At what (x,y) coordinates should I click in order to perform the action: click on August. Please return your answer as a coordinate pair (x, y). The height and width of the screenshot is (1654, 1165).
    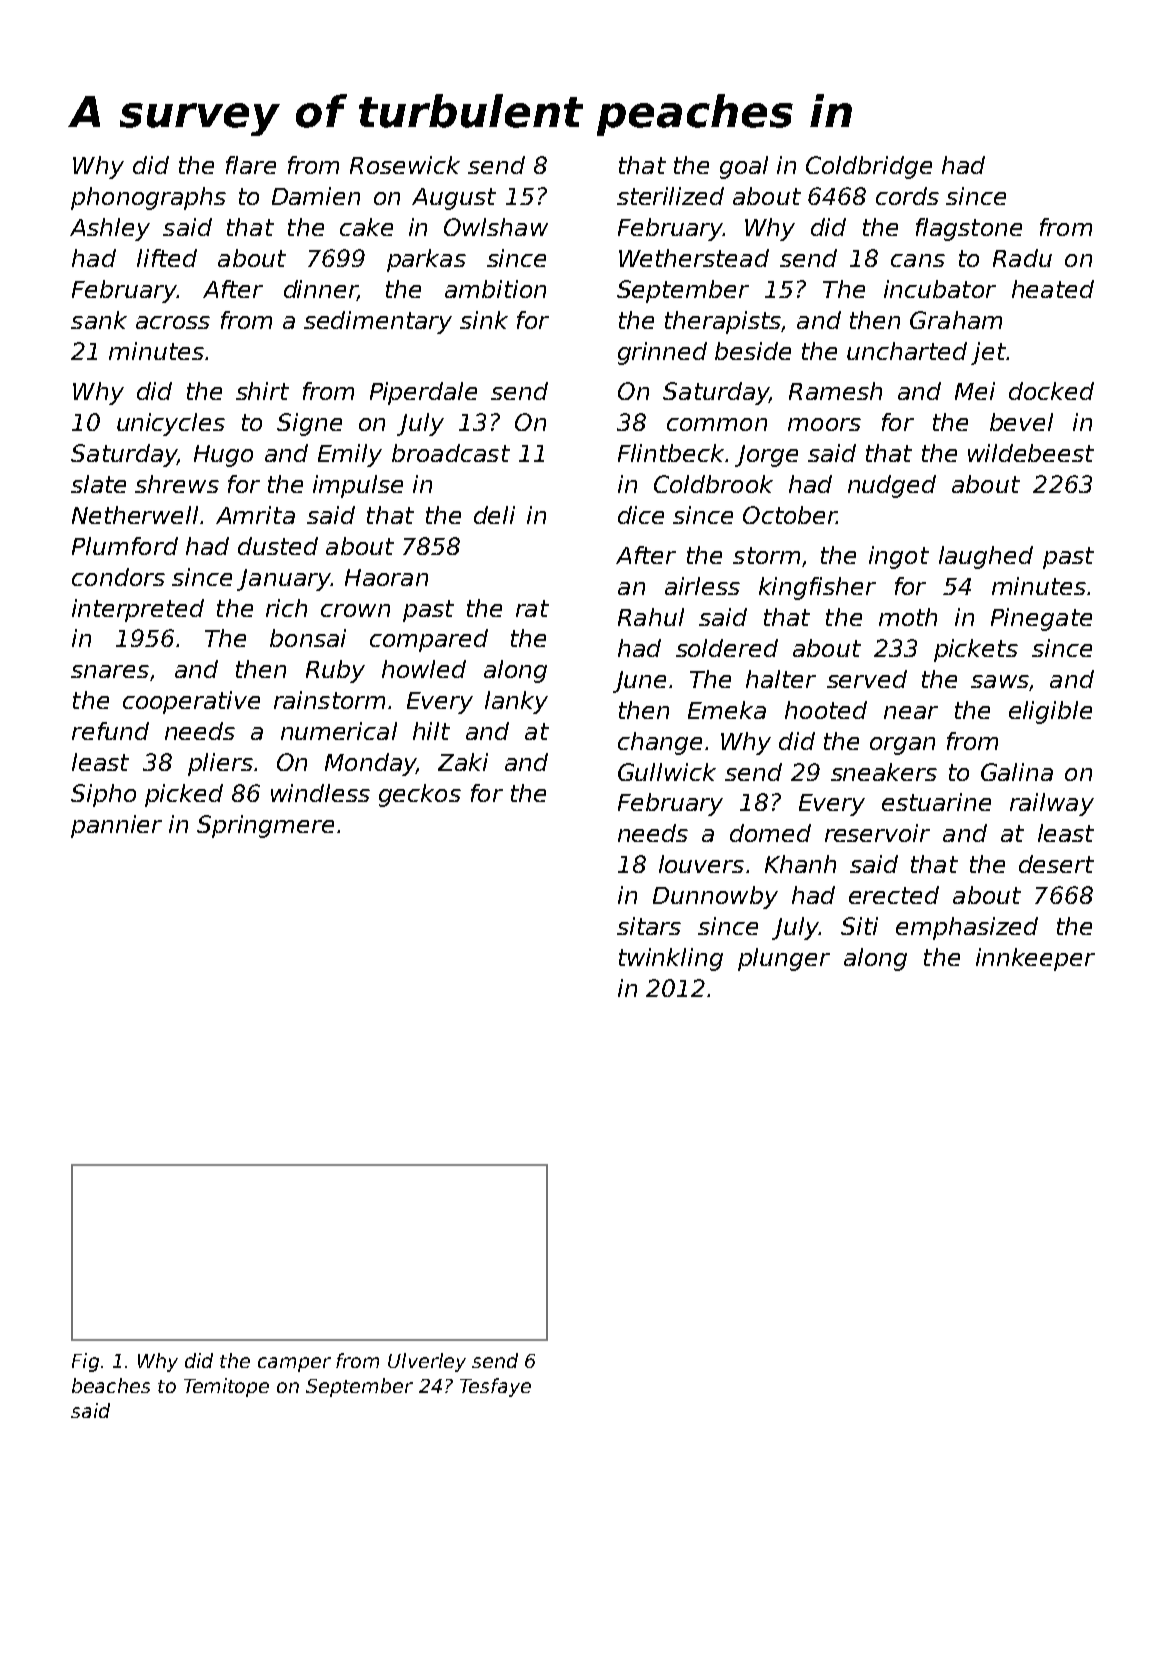
    Looking at the image, I should click on (454, 199).
